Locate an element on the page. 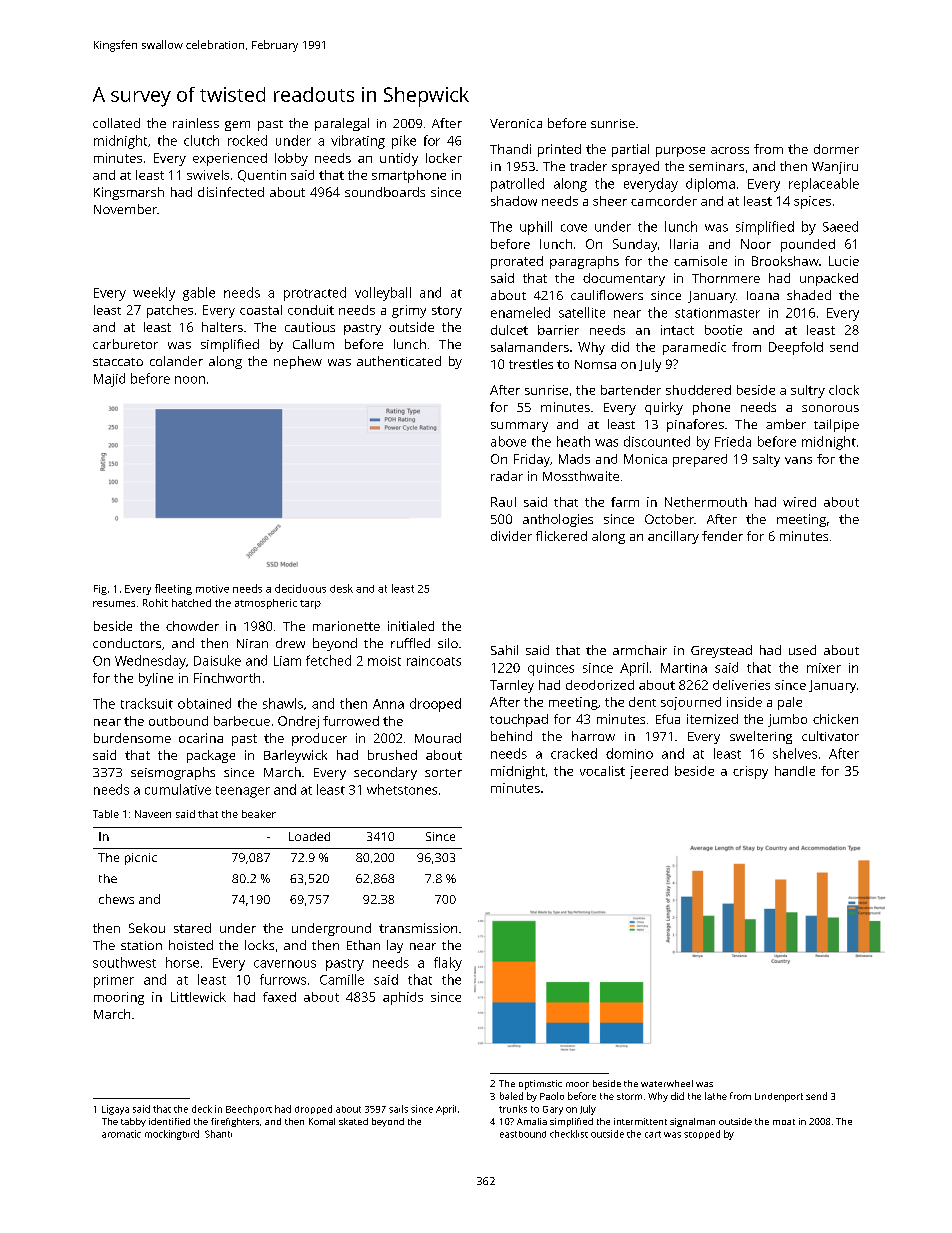  stopped is located at coordinates (702, 1134).
